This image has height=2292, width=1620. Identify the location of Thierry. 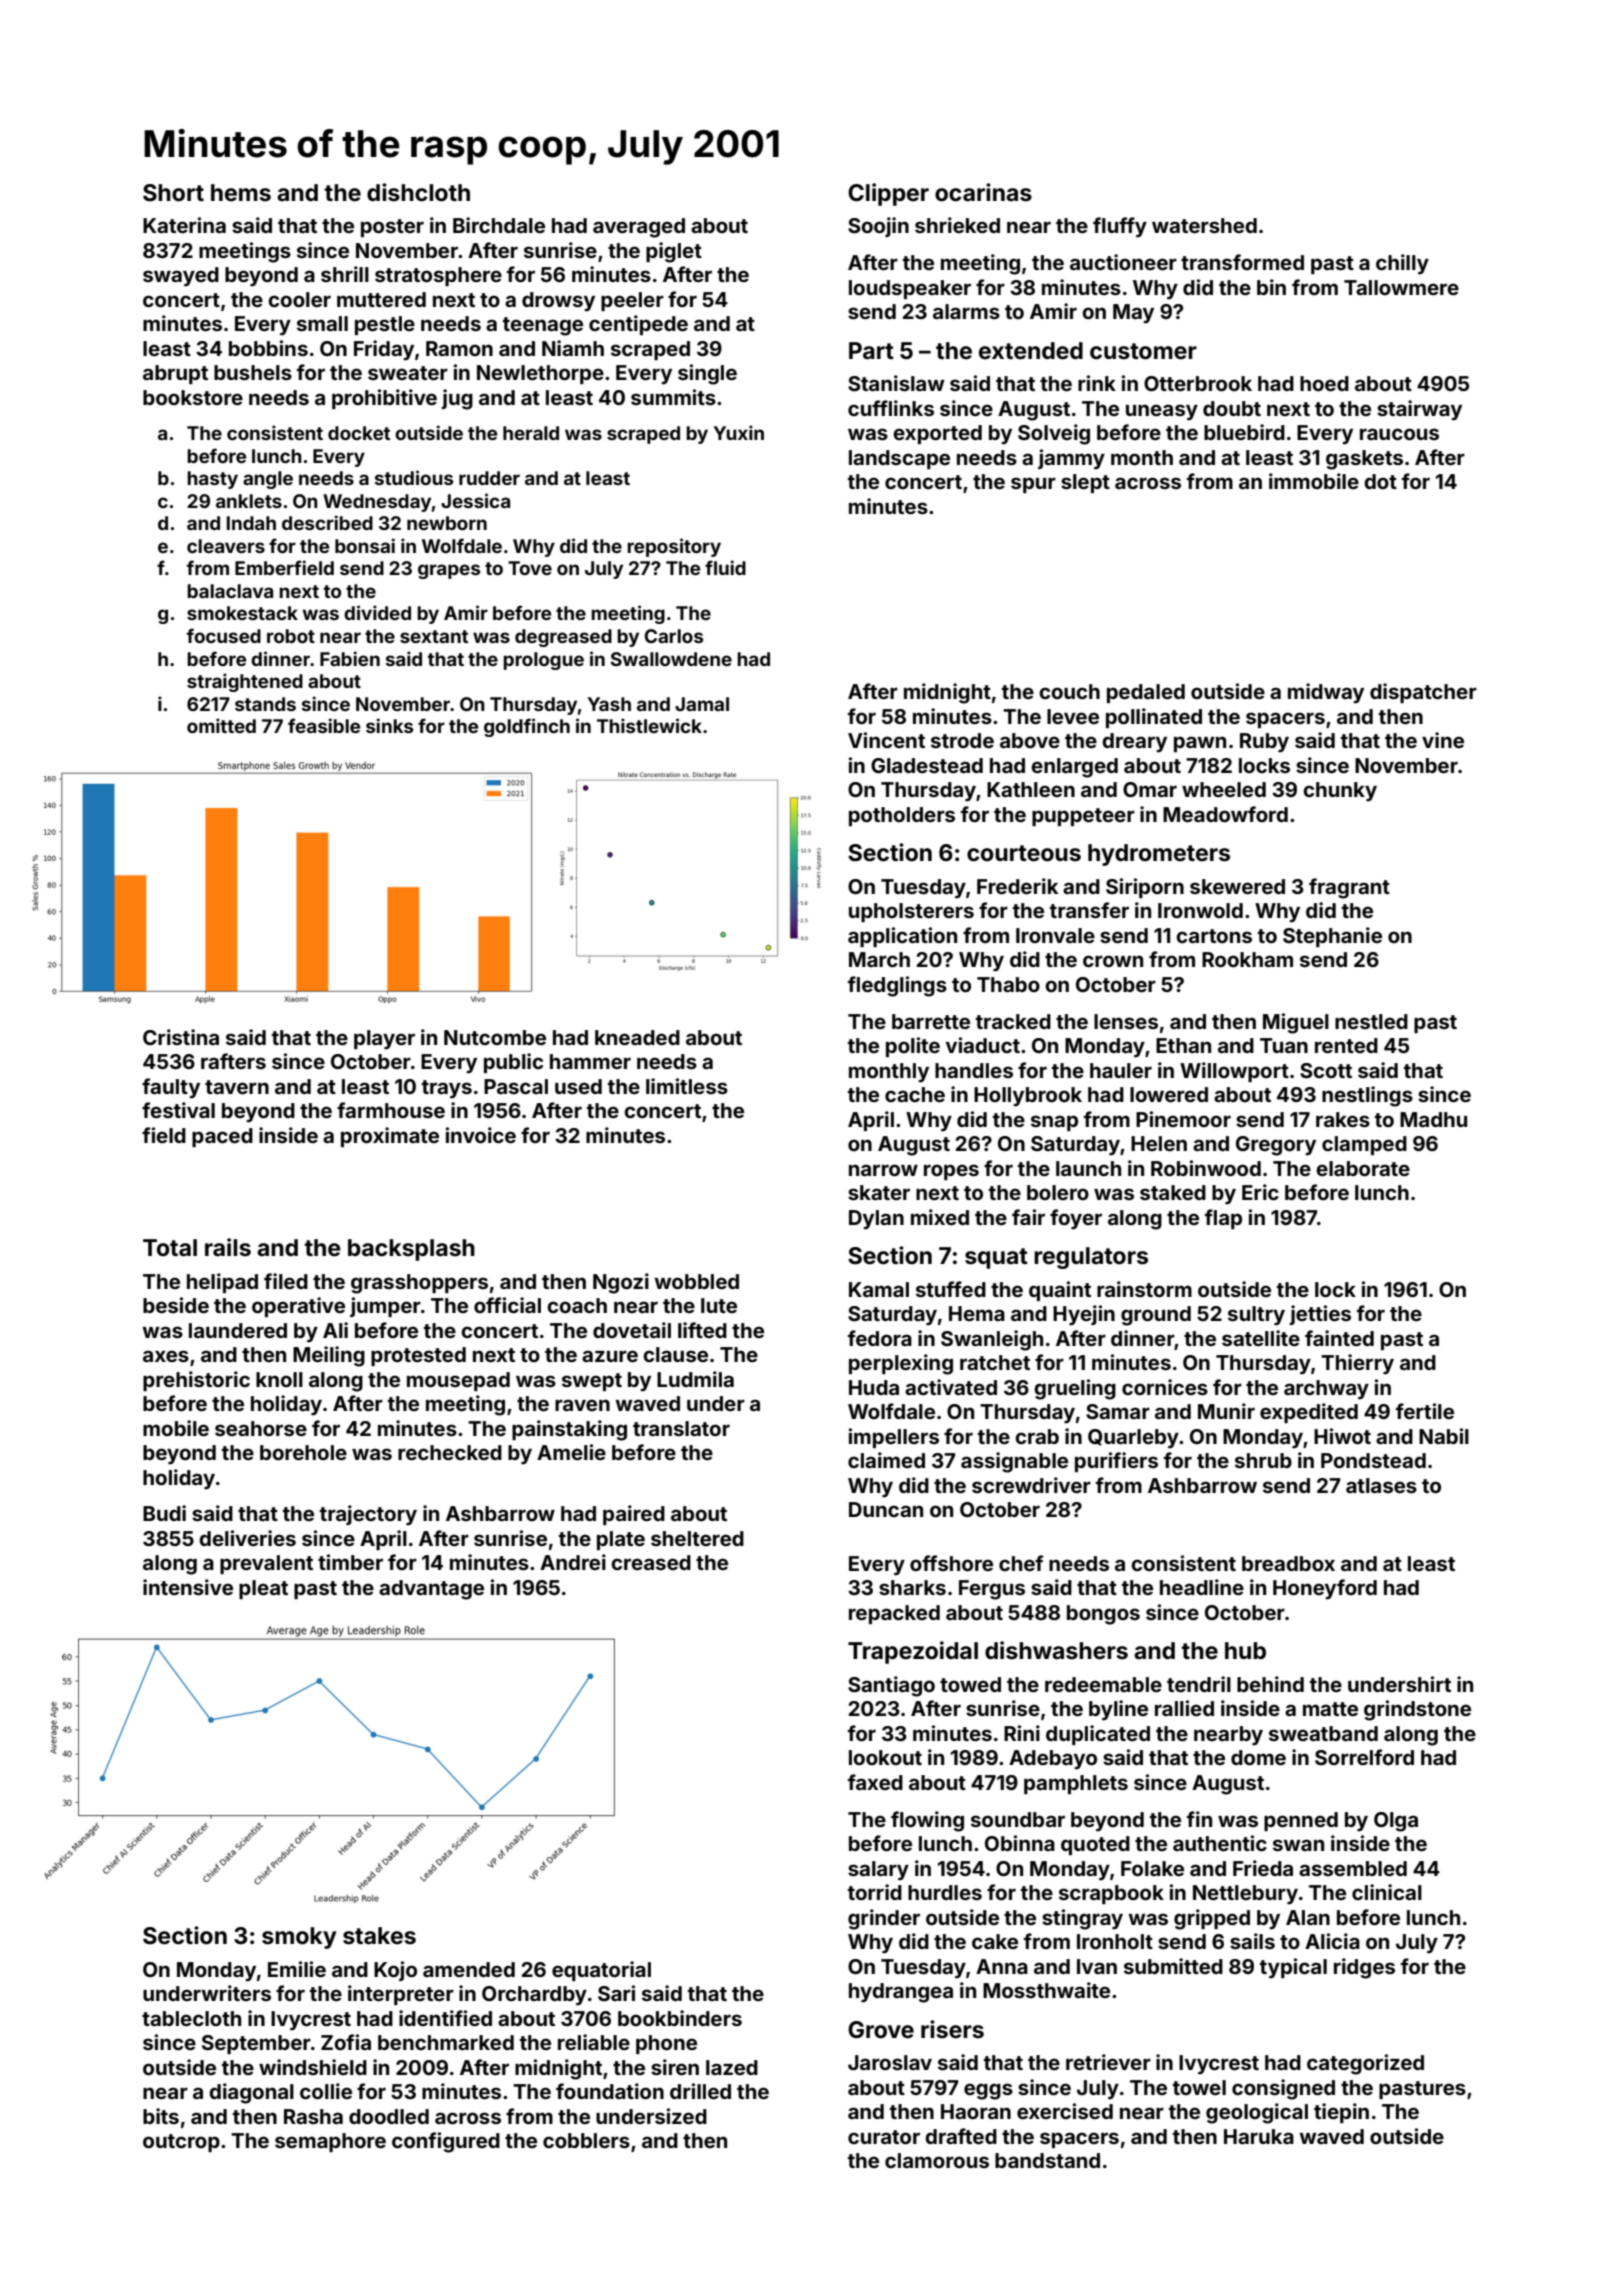
(1357, 1364).
